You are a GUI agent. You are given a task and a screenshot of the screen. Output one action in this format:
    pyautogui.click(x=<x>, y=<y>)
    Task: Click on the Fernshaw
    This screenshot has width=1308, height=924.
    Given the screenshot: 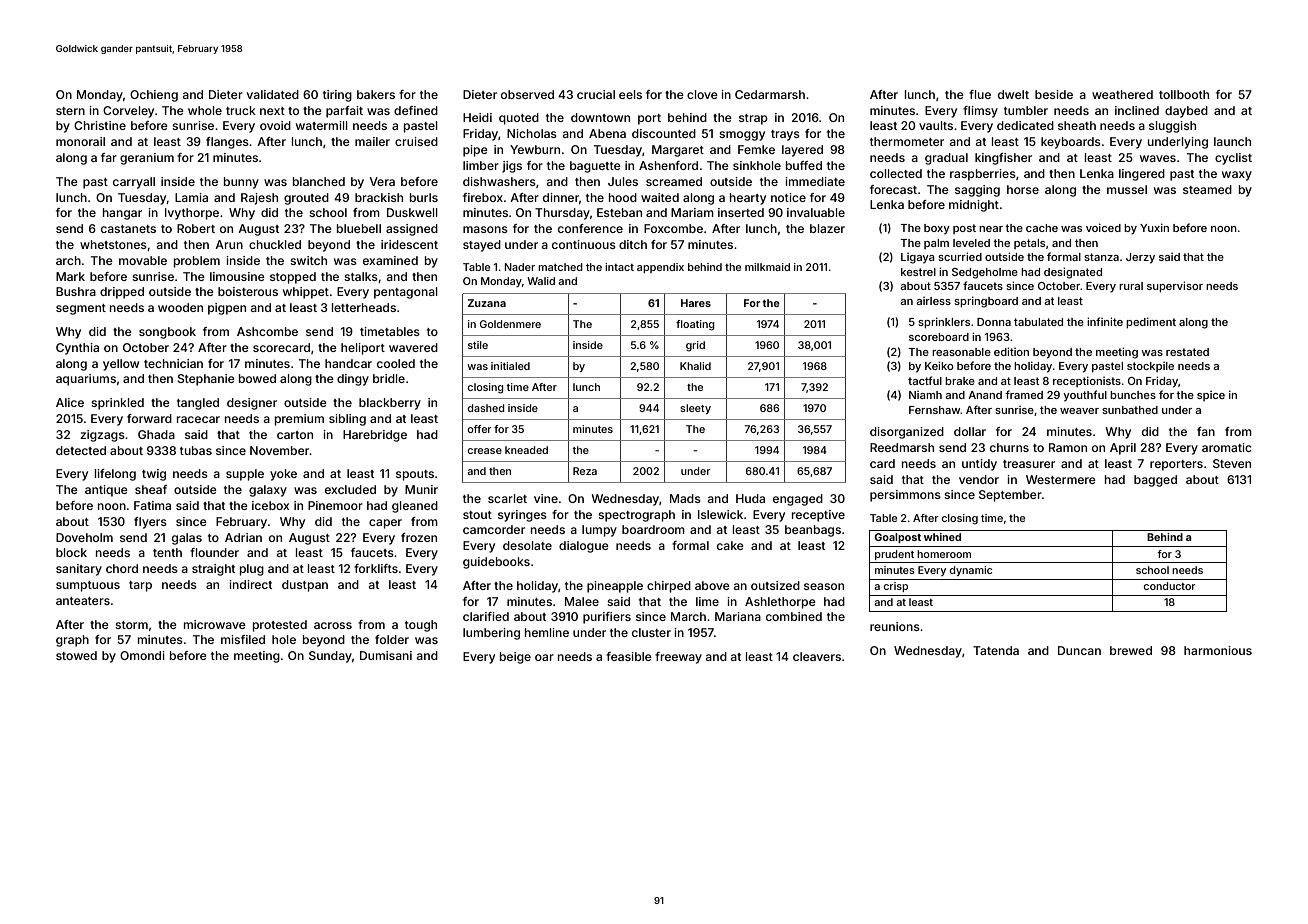 What is the action you would take?
    pyautogui.click(x=934, y=410)
